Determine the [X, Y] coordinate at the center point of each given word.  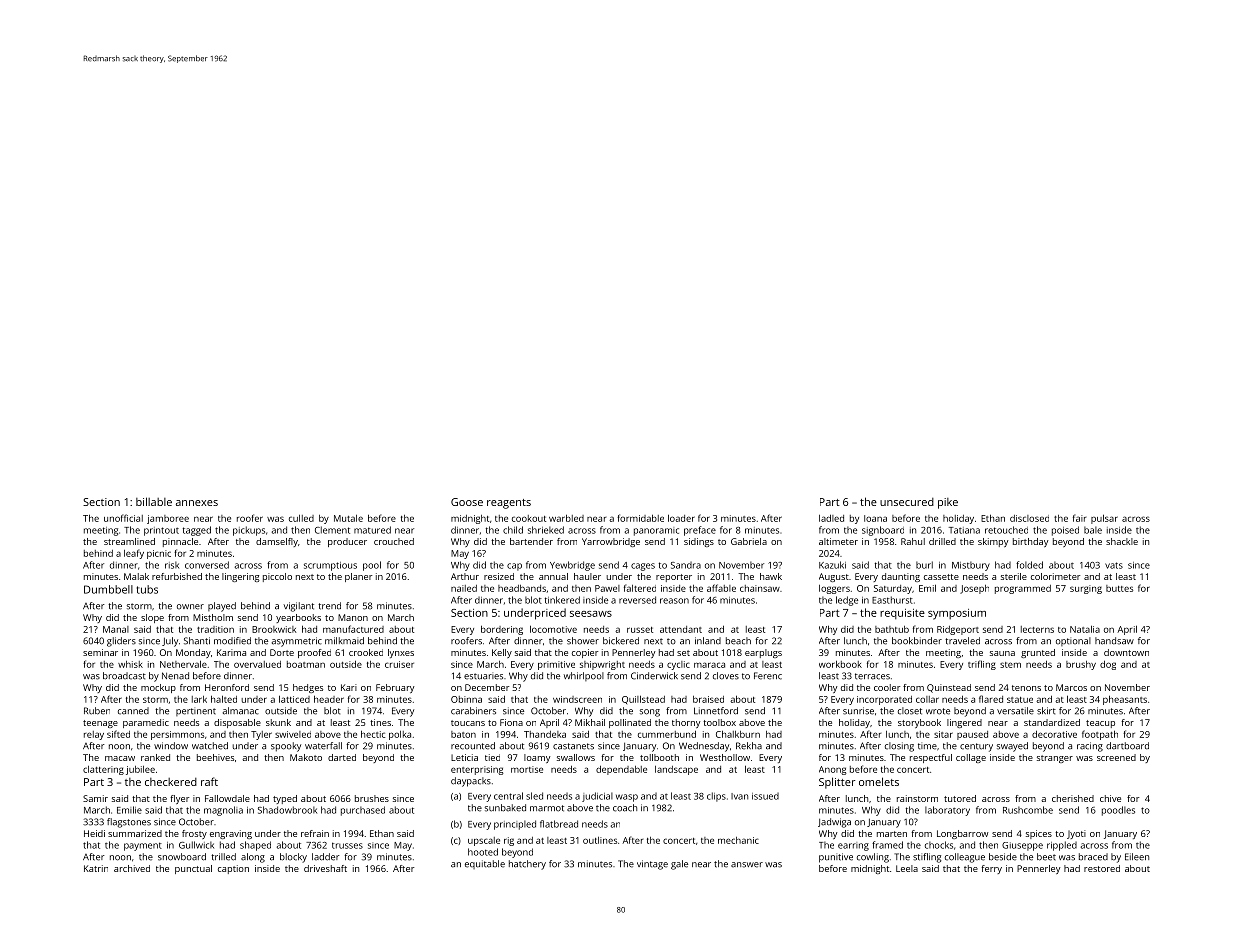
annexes [197, 503]
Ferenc [768, 676]
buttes [1119, 588]
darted [342, 757]
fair [1079, 518]
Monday [193, 653]
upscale [484, 841]
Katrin [96, 868]
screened [1116, 757]
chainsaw [760, 588]
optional [1073, 641]
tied [492, 757]
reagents [509, 504]
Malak [136, 576]
